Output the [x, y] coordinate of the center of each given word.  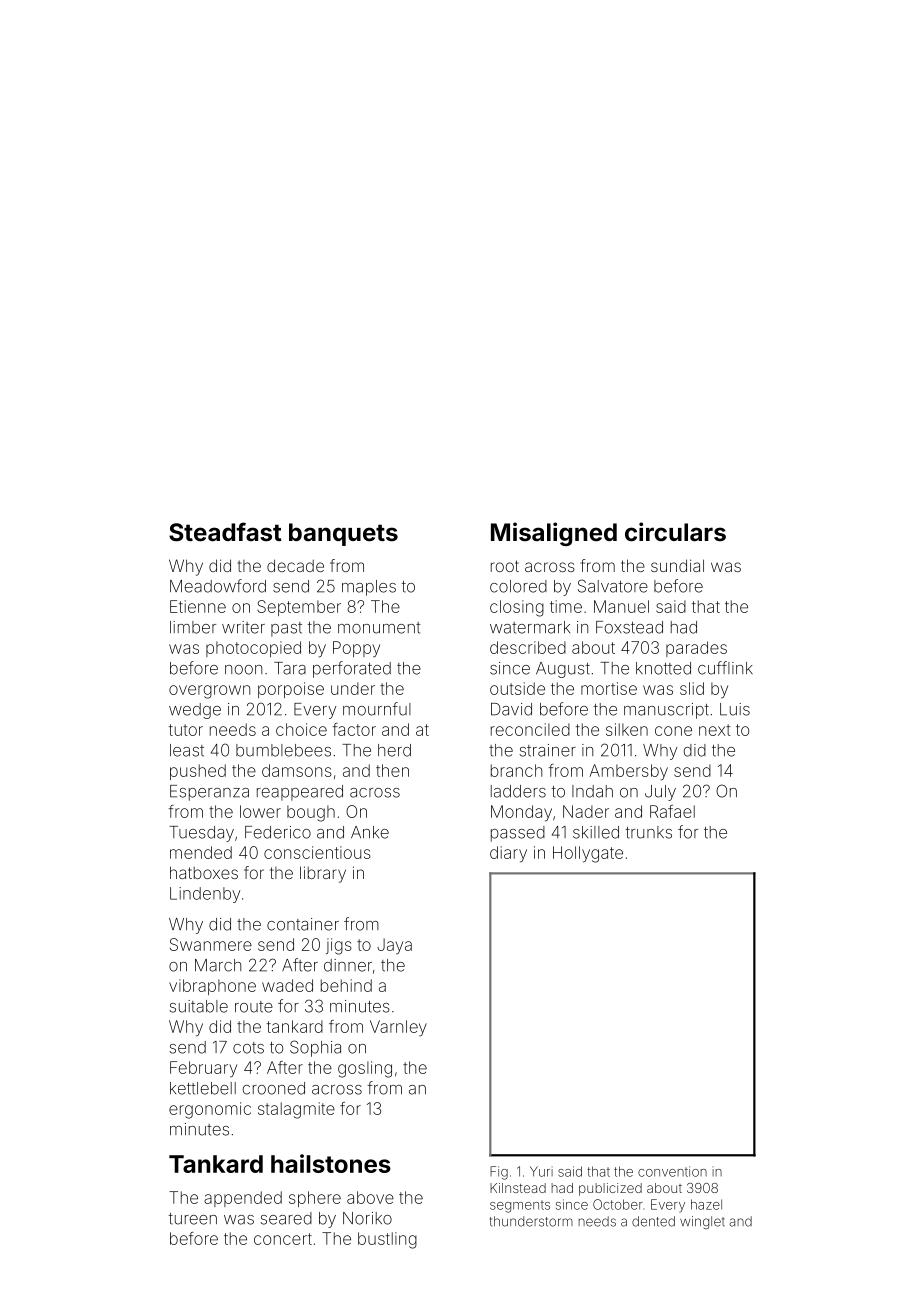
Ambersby [628, 772]
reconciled [530, 729]
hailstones [331, 1163]
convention [672, 1171]
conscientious [317, 852]
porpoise [291, 690]
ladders [518, 791]
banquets [343, 534]
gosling [365, 1069]
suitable [198, 1006]
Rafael [672, 811]
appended [243, 1199]
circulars [675, 532]
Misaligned [554, 534]
